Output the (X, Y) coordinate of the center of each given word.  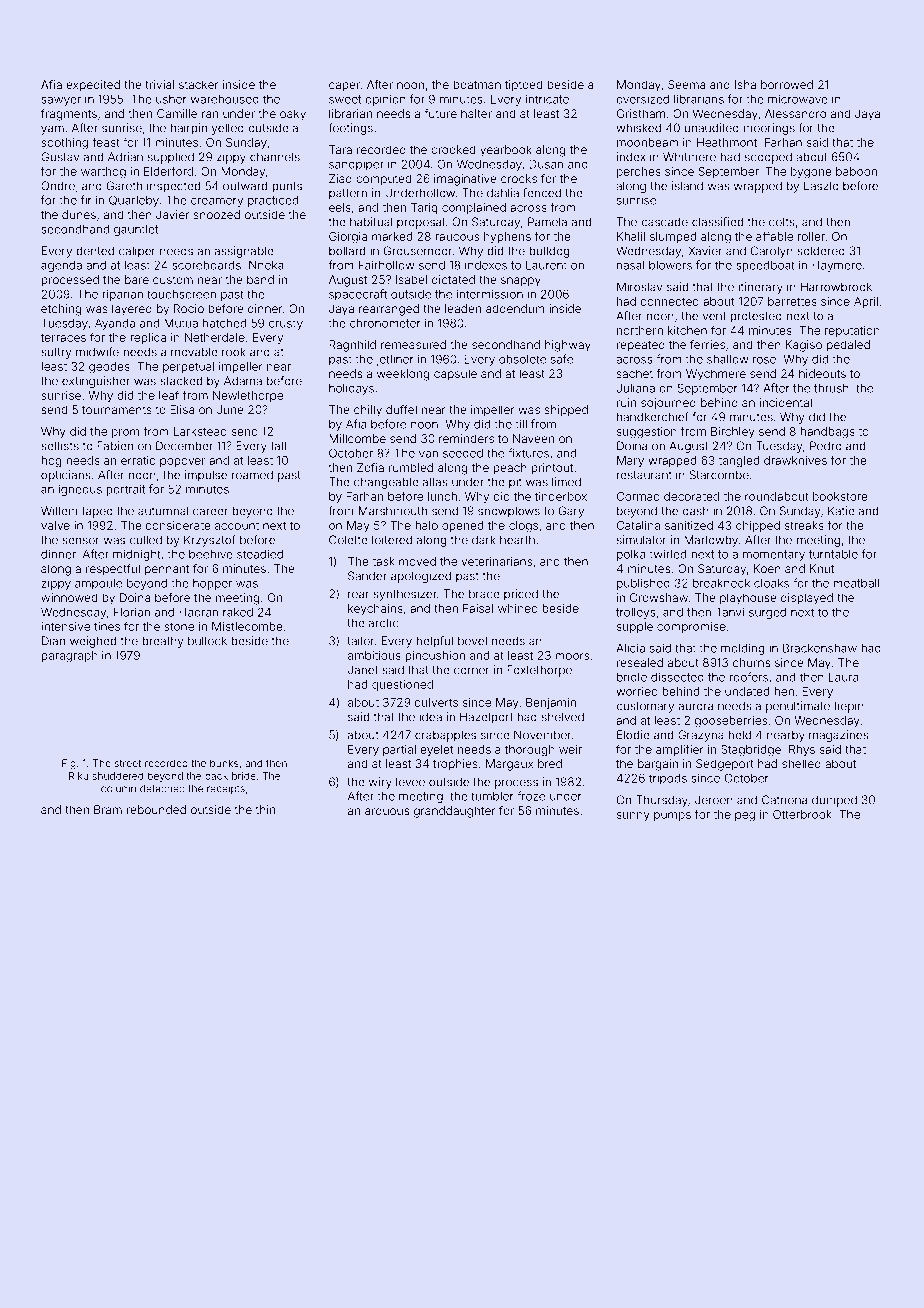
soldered (821, 251)
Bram (108, 809)
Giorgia (348, 238)
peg (745, 817)
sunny (633, 816)
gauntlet (136, 230)
